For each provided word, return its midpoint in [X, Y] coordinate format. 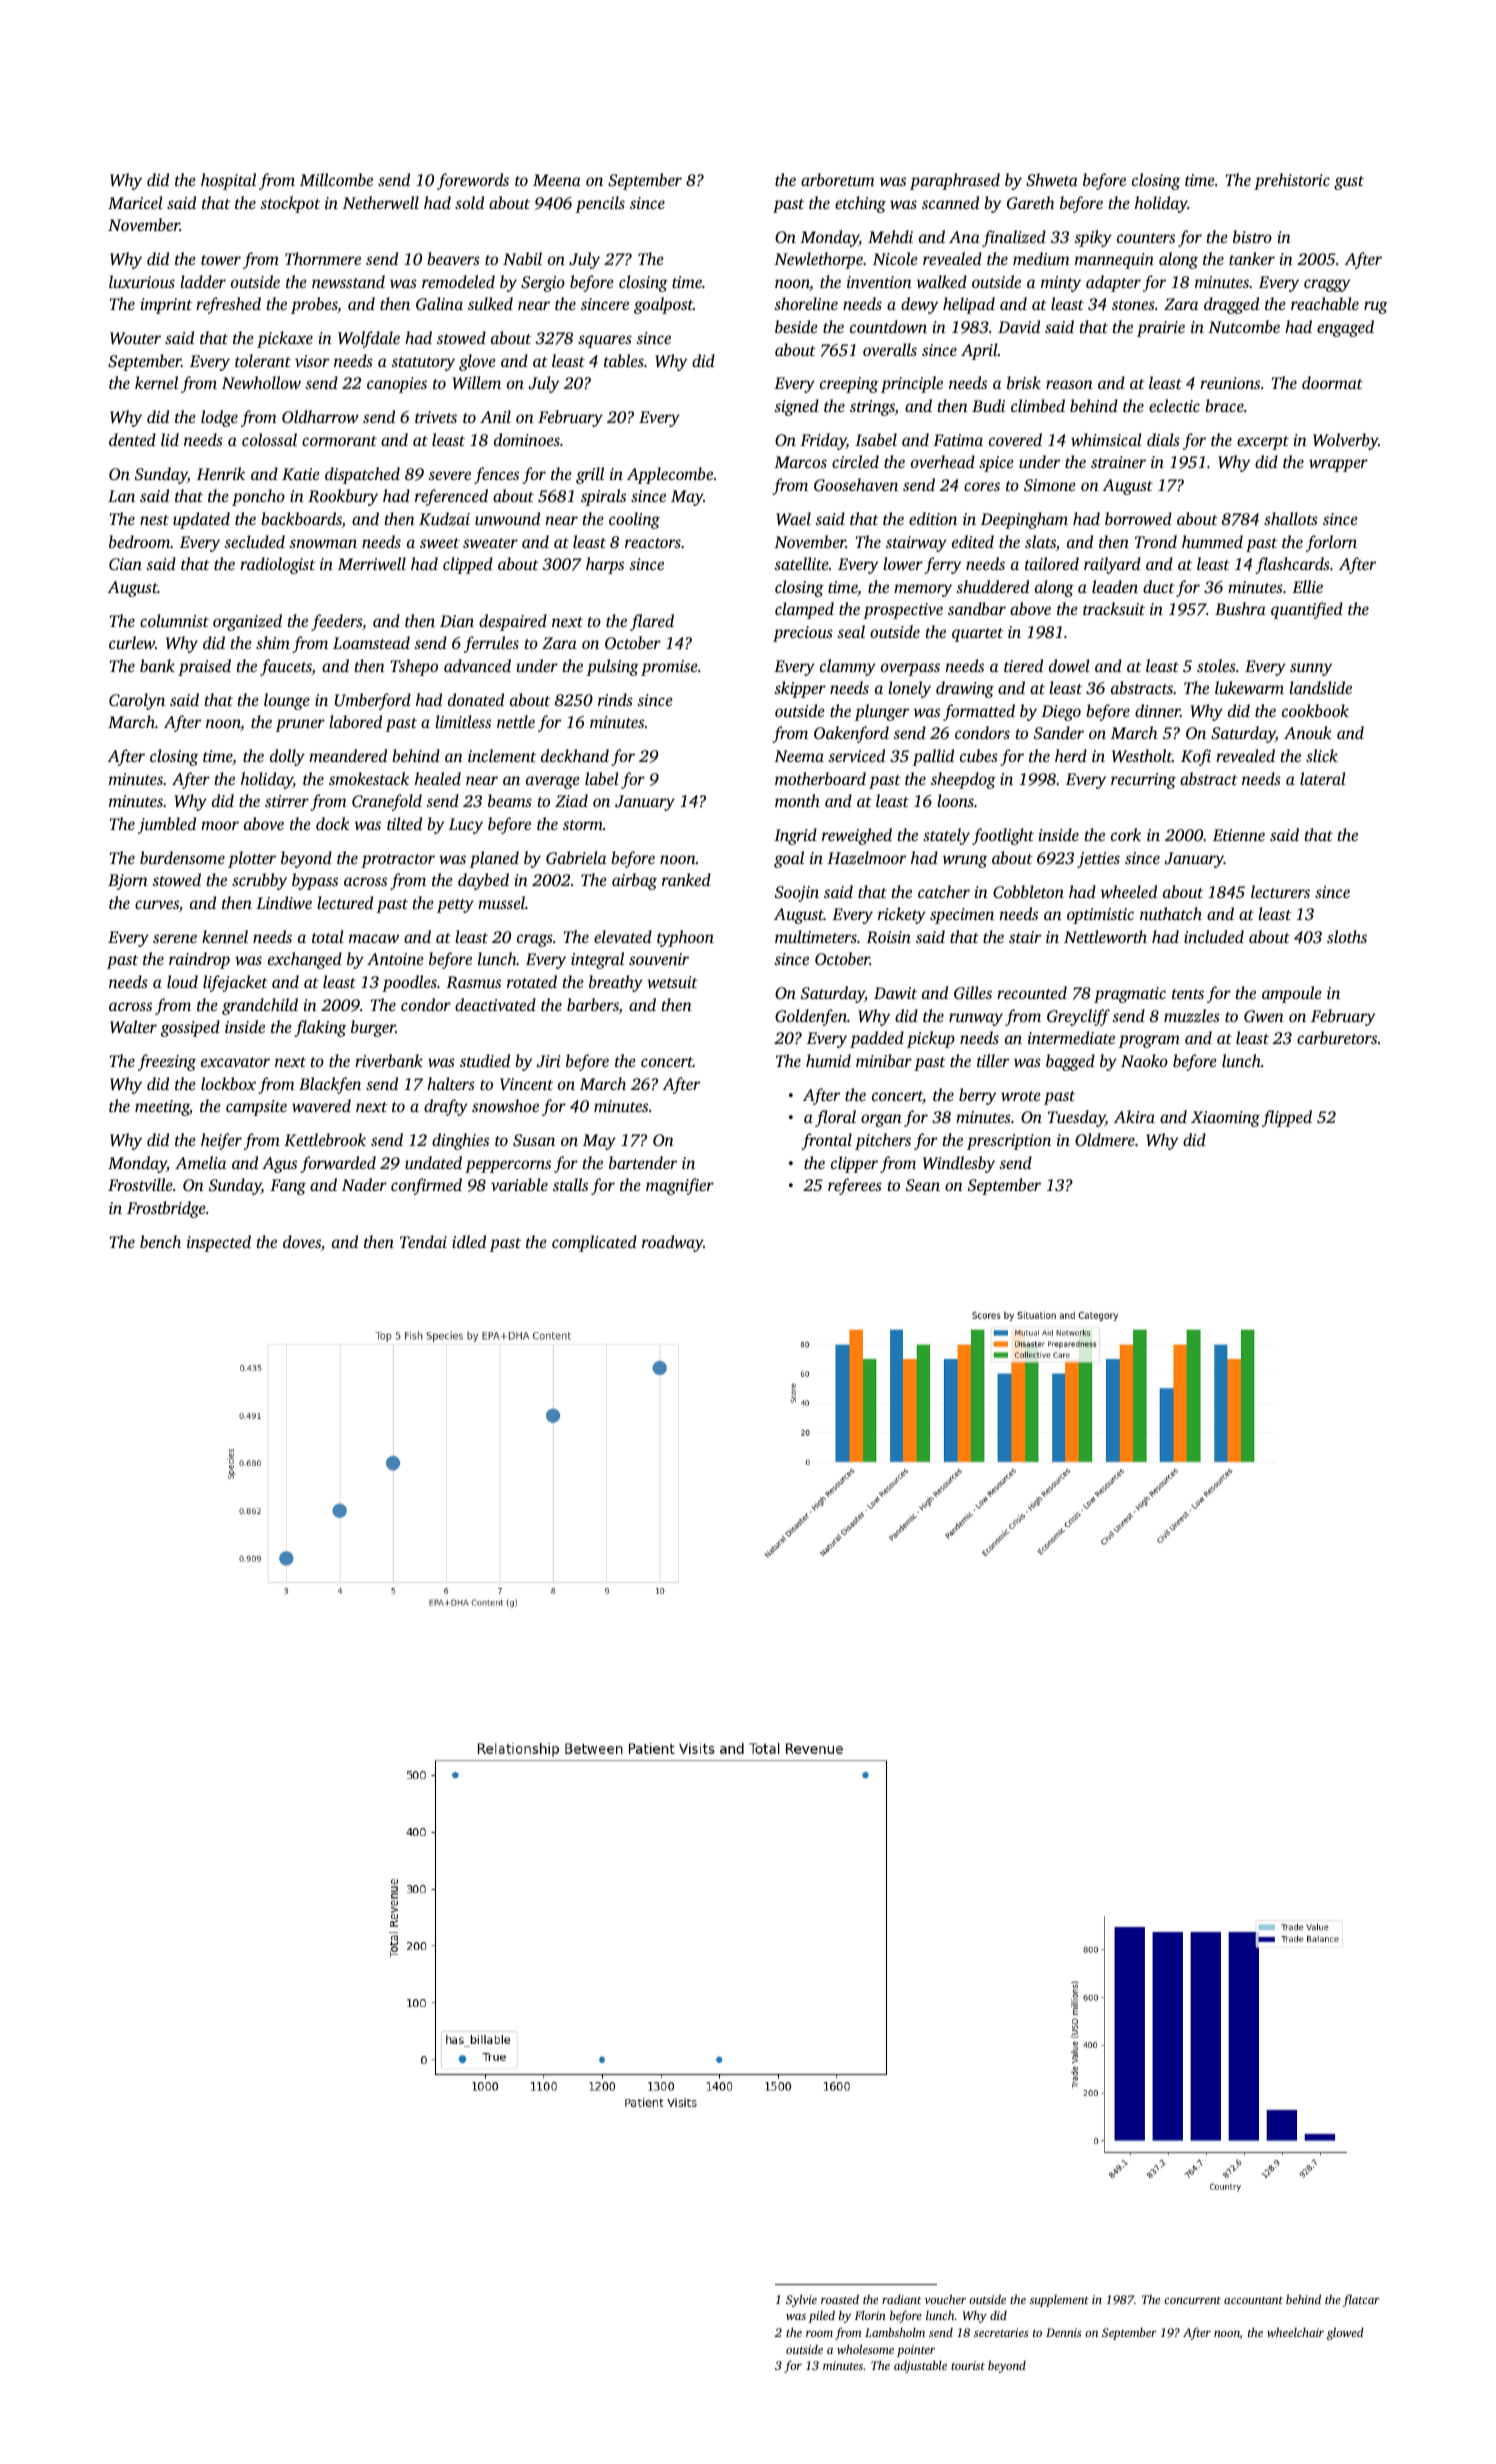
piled [822, 2316]
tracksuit [1114, 608]
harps [605, 565]
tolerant [263, 360]
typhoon [685, 938]
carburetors [1337, 1037]
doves [302, 1241]
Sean [923, 1185]
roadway [672, 1243]
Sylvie [801, 2300]
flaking [320, 1028]
